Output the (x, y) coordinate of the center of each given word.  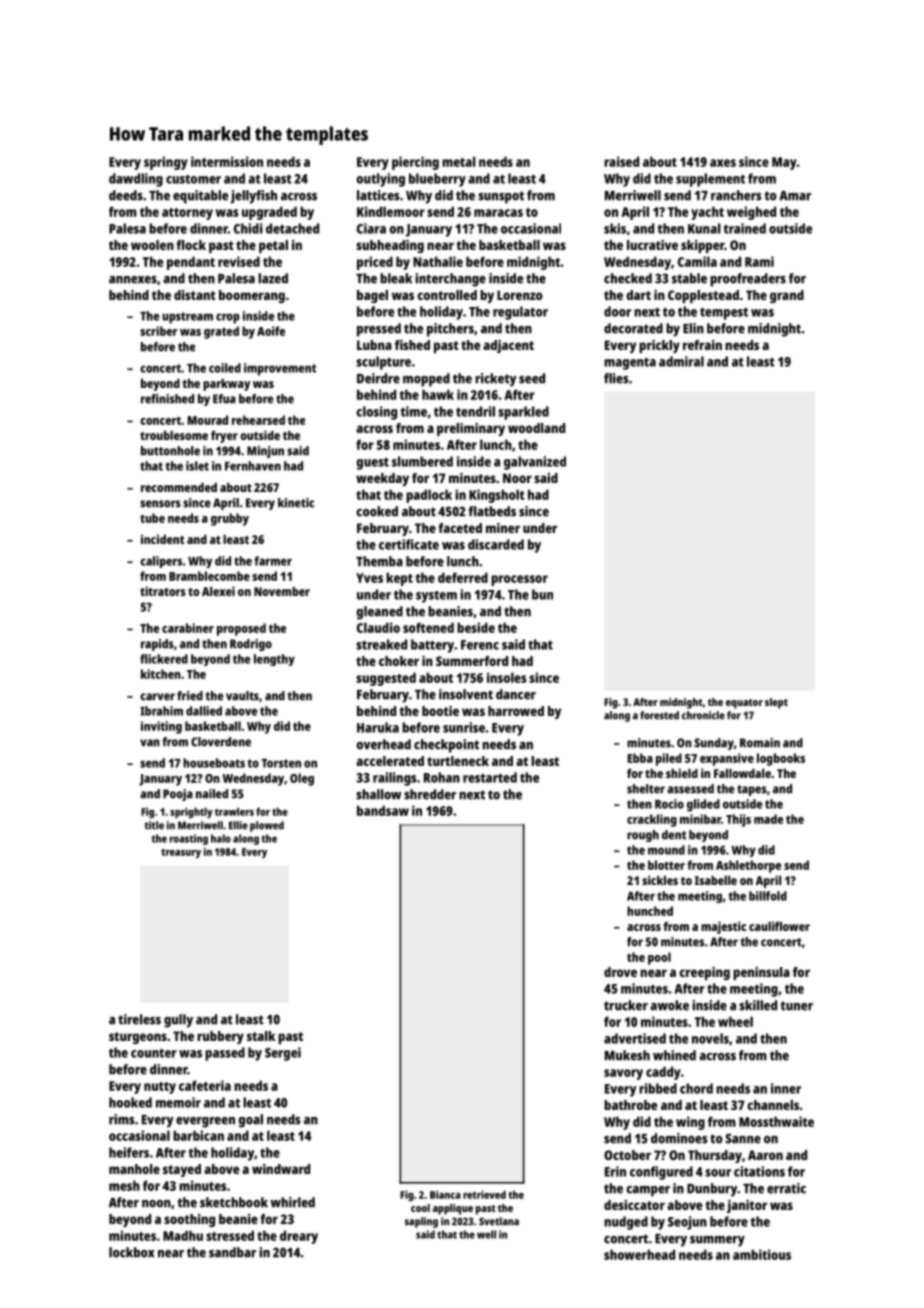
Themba (379, 561)
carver (157, 697)
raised (621, 161)
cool (420, 1208)
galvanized (535, 463)
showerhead (639, 1254)
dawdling (136, 180)
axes (723, 163)
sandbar (232, 1252)
